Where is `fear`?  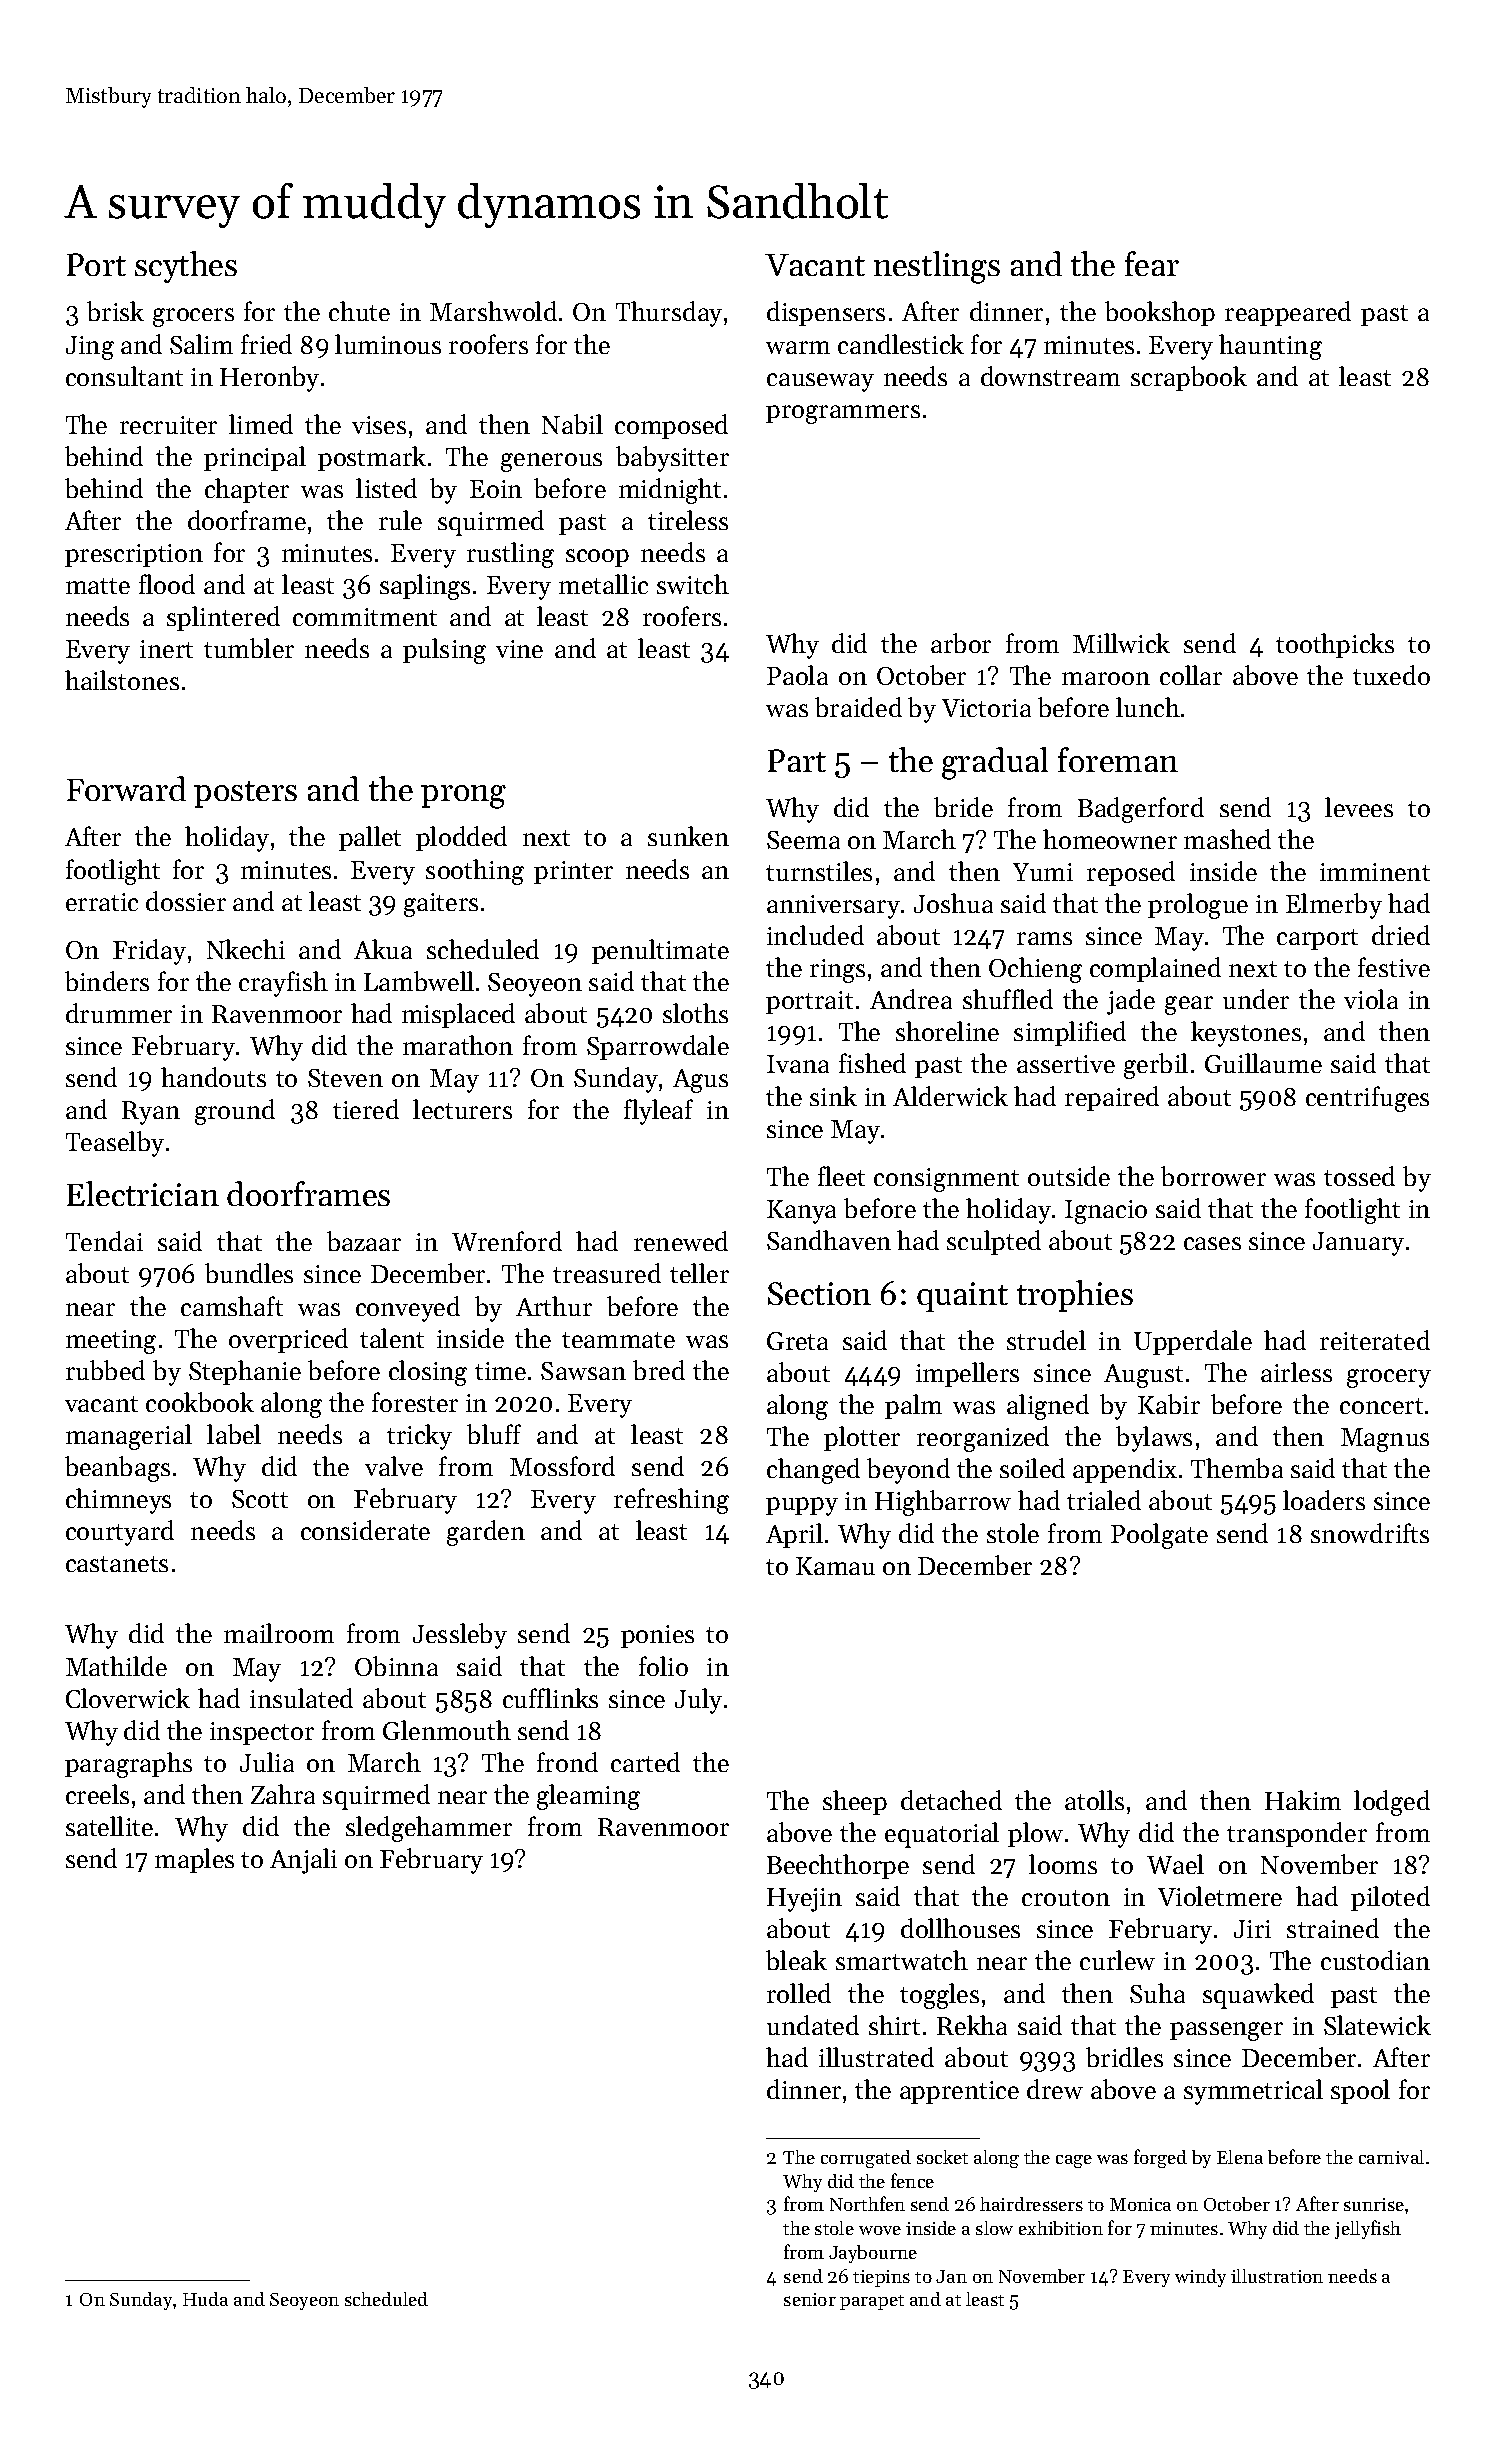 fear is located at coordinates (1152, 263).
